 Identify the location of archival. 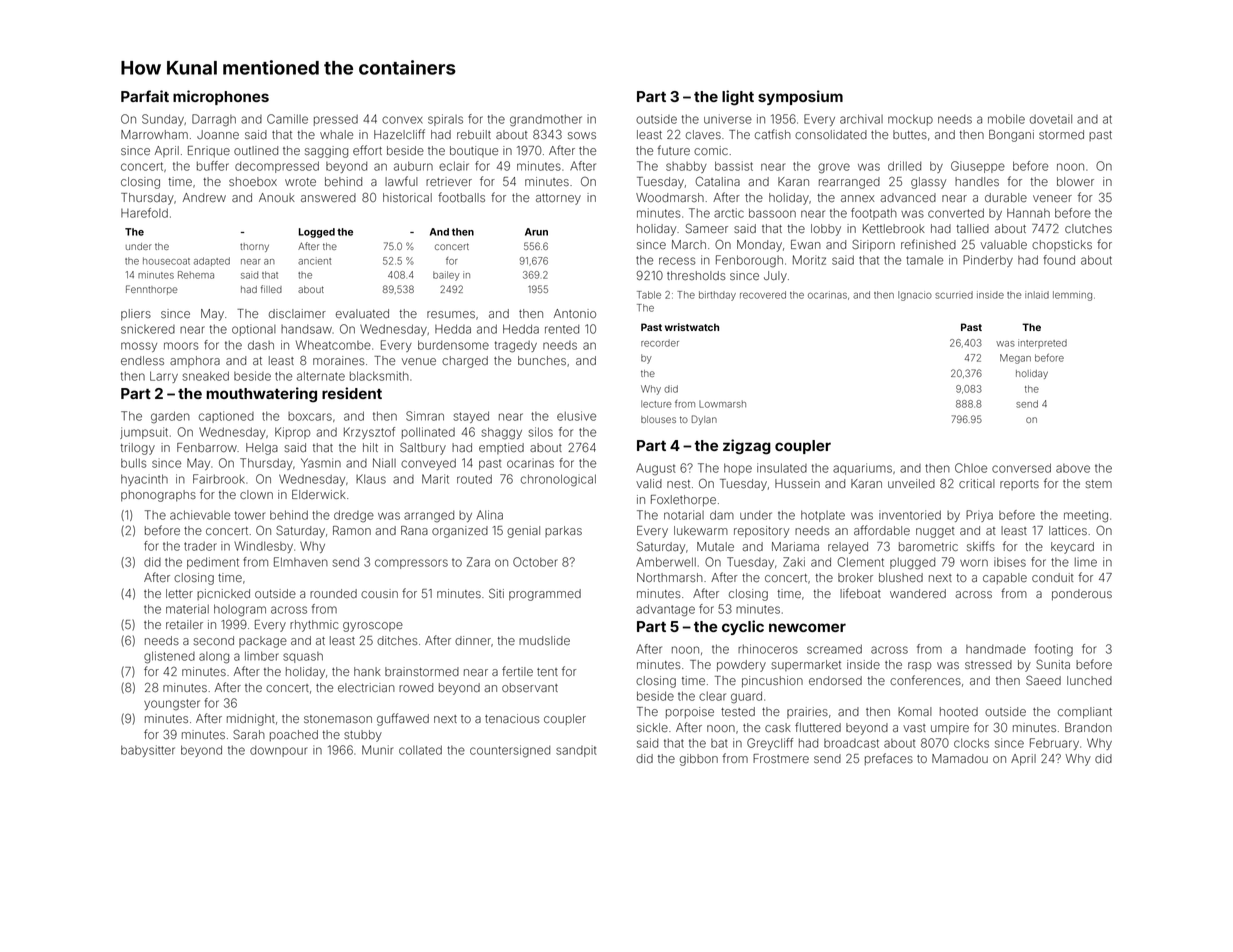
(861, 119).
